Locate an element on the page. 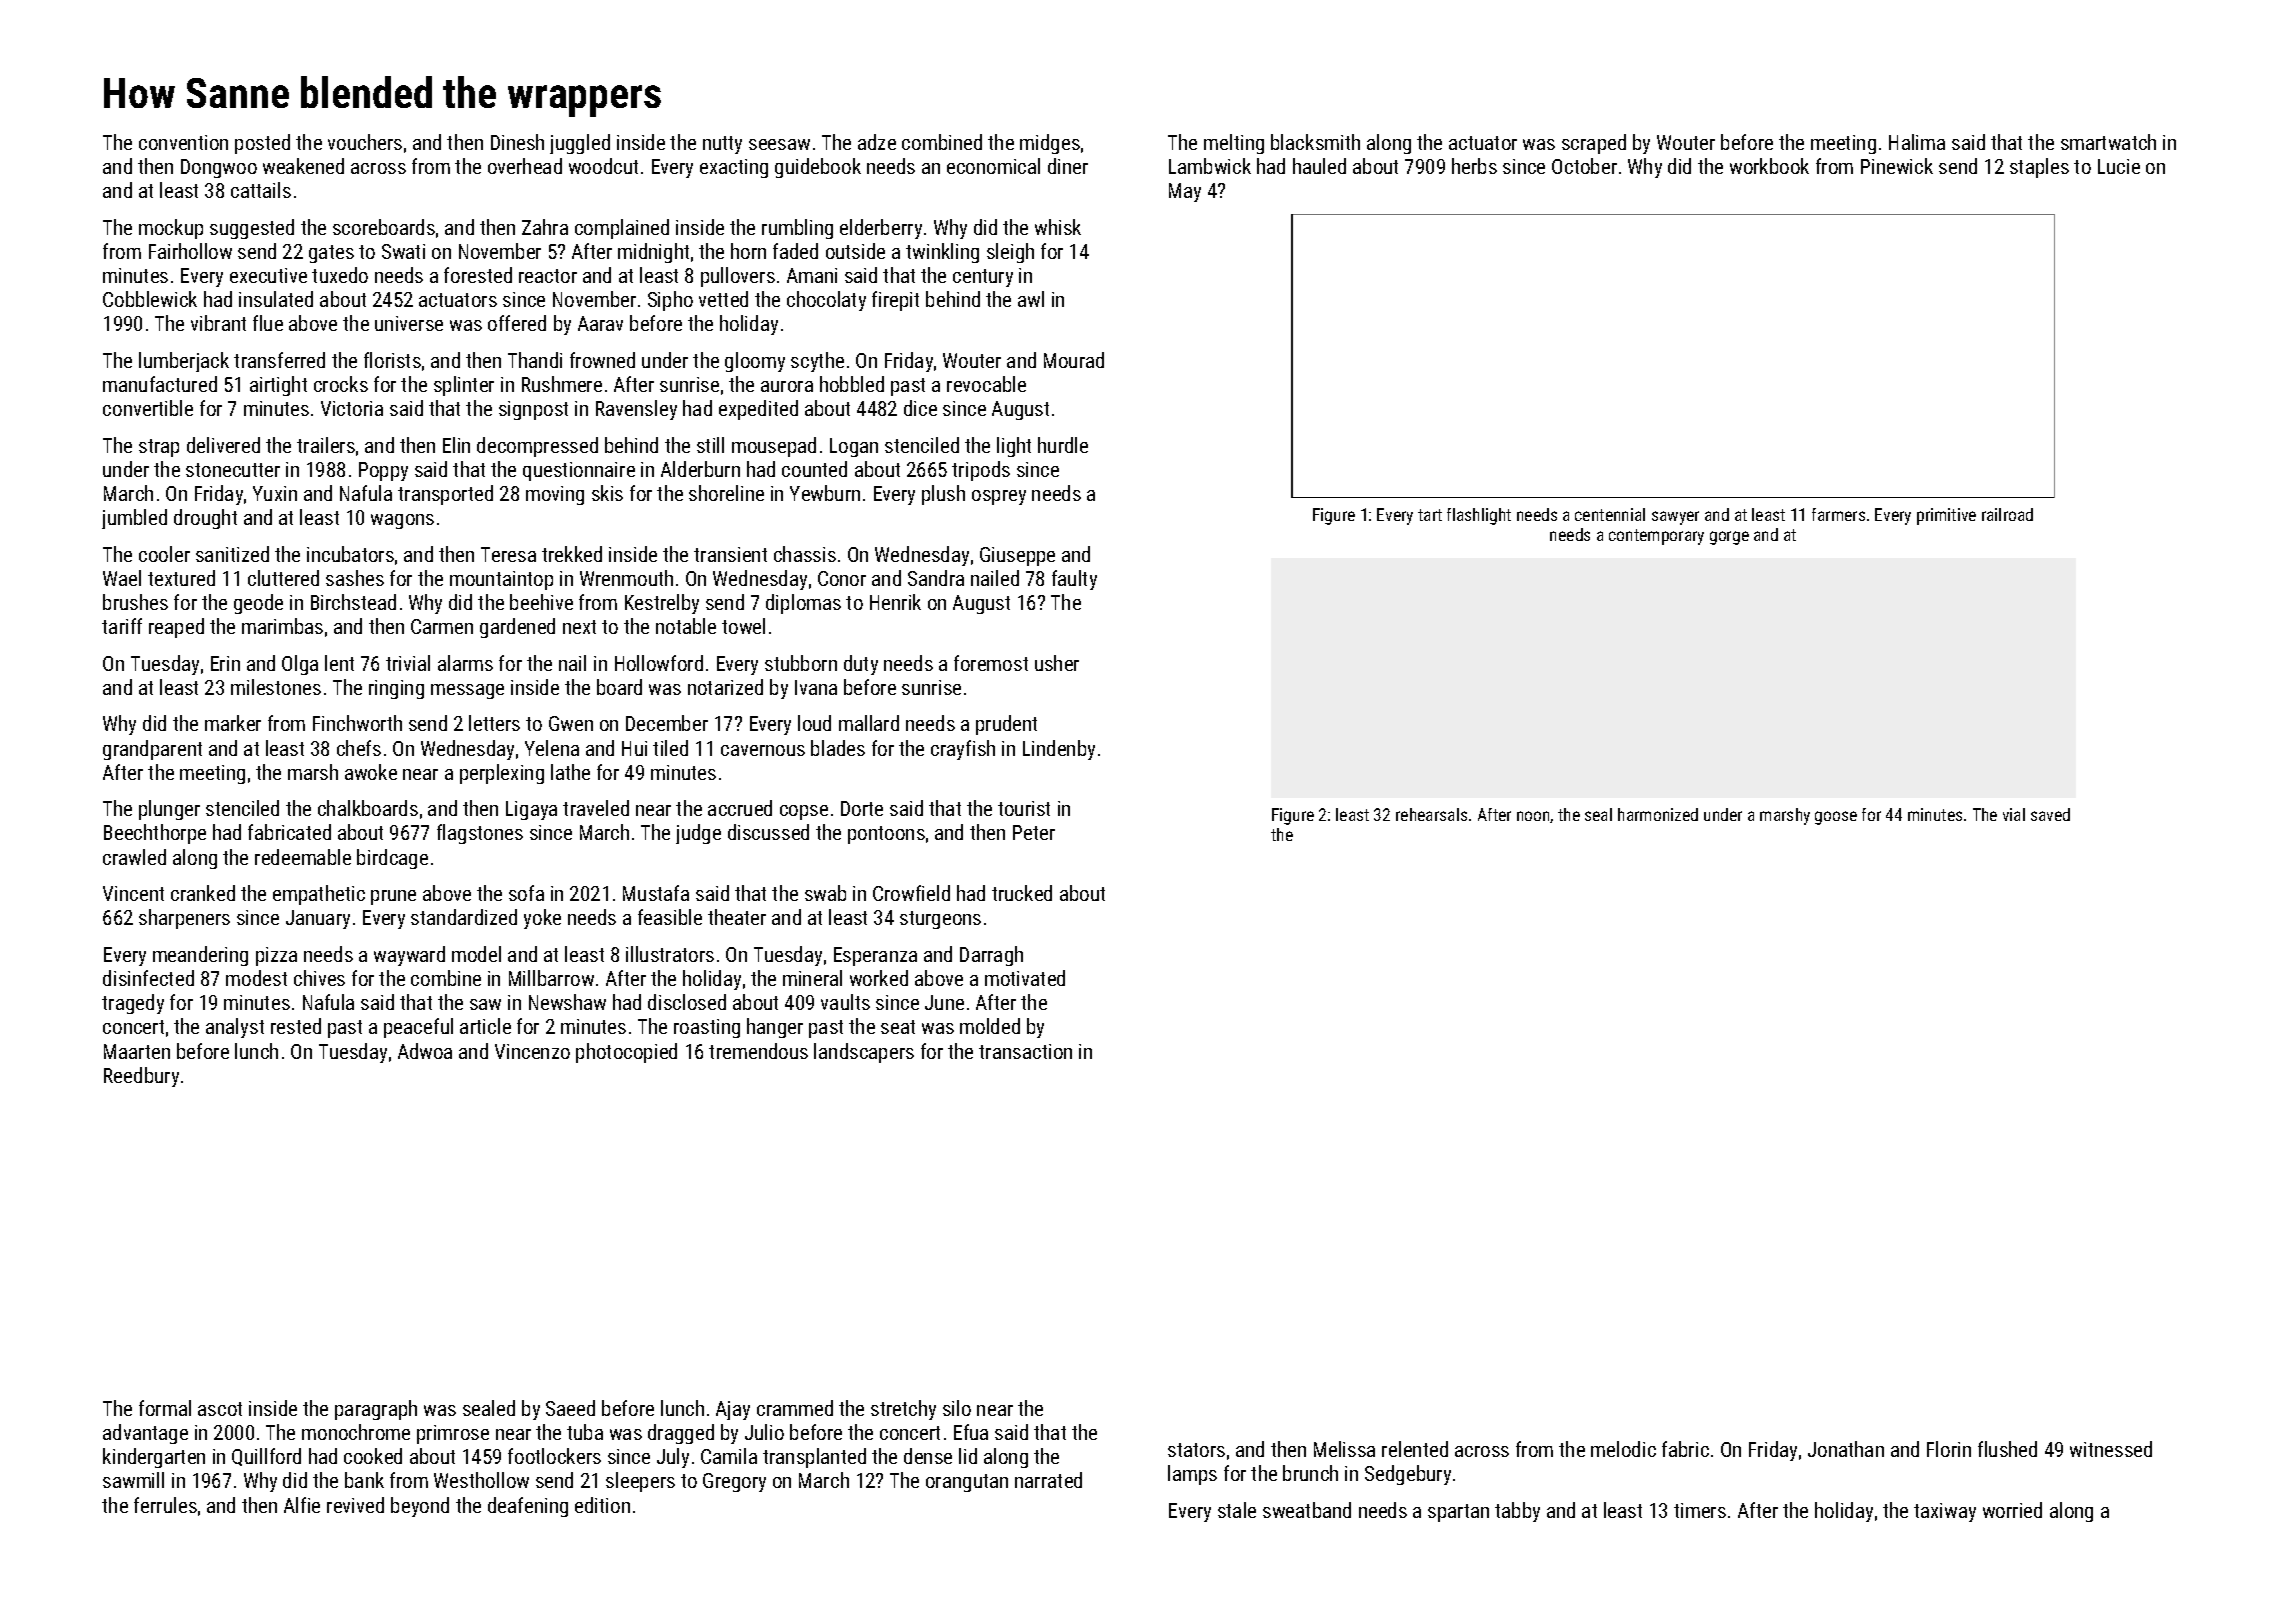 This page has height=1613, width=2282. goose is located at coordinates (1836, 818).
